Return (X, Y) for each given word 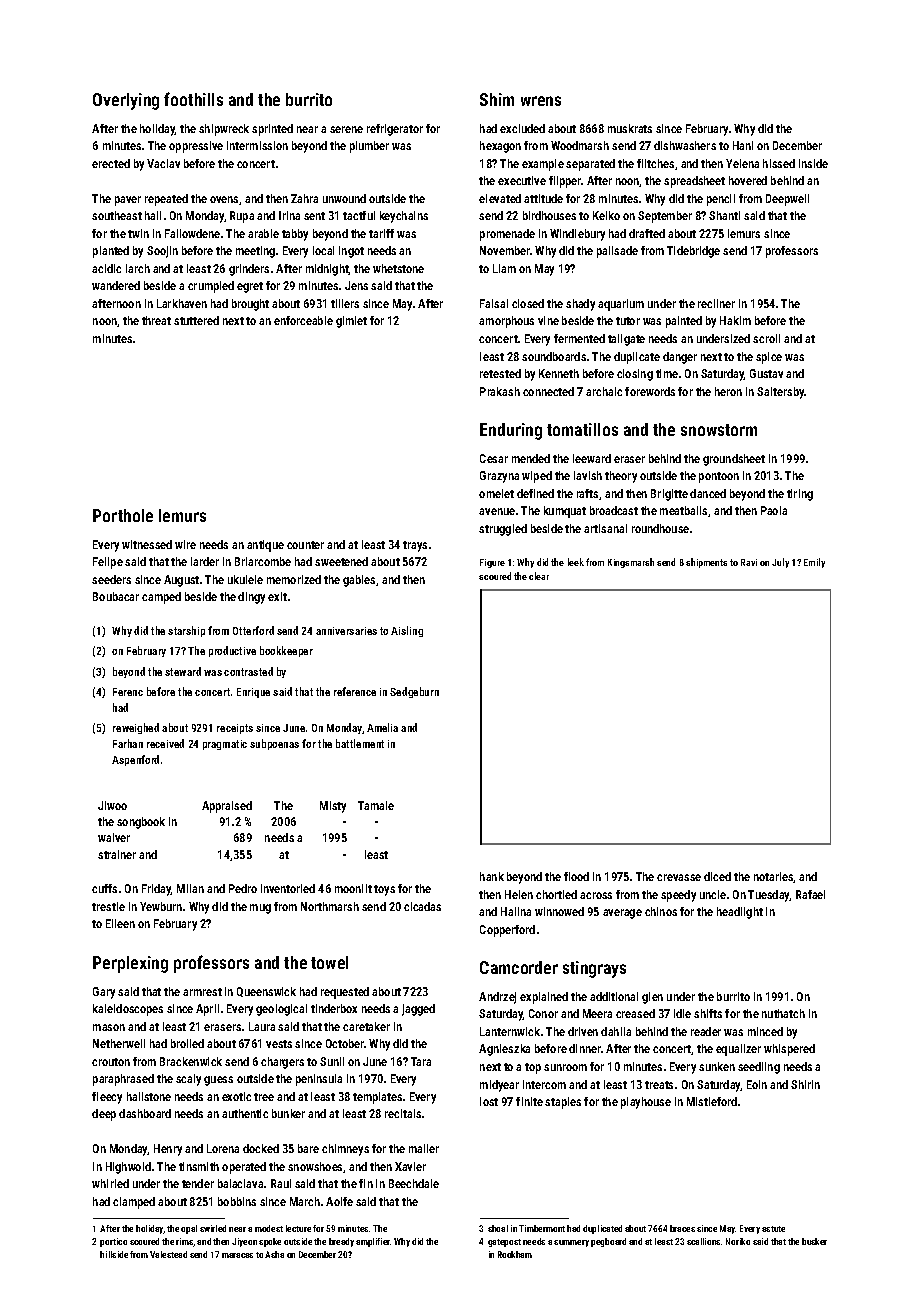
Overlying (126, 101)
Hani (743, 145)
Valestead (168, 1254)
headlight (740, 913)
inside (813, 163)
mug (260, 909)
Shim (497, 99)
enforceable (303, 320)
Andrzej (497, 998)
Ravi (749, 562)
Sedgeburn (414, 692)
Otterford (253, 630)
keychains (404, 217)
